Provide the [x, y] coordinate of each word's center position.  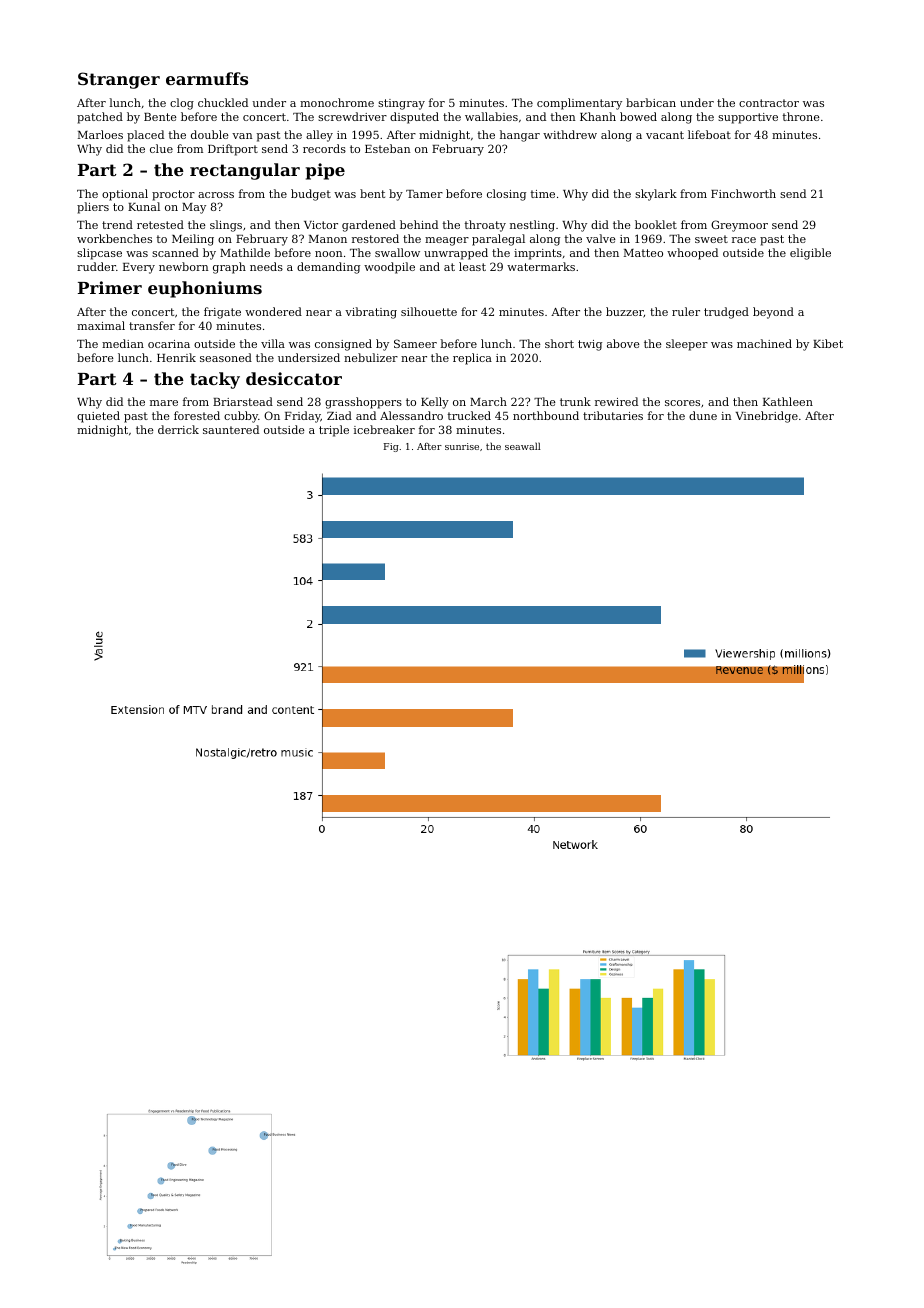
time [542, 194]
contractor [769, 103]
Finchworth [743, 193]
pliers [93, 208]
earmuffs [207, 78]
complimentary [579, 104]
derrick [178, 429]
